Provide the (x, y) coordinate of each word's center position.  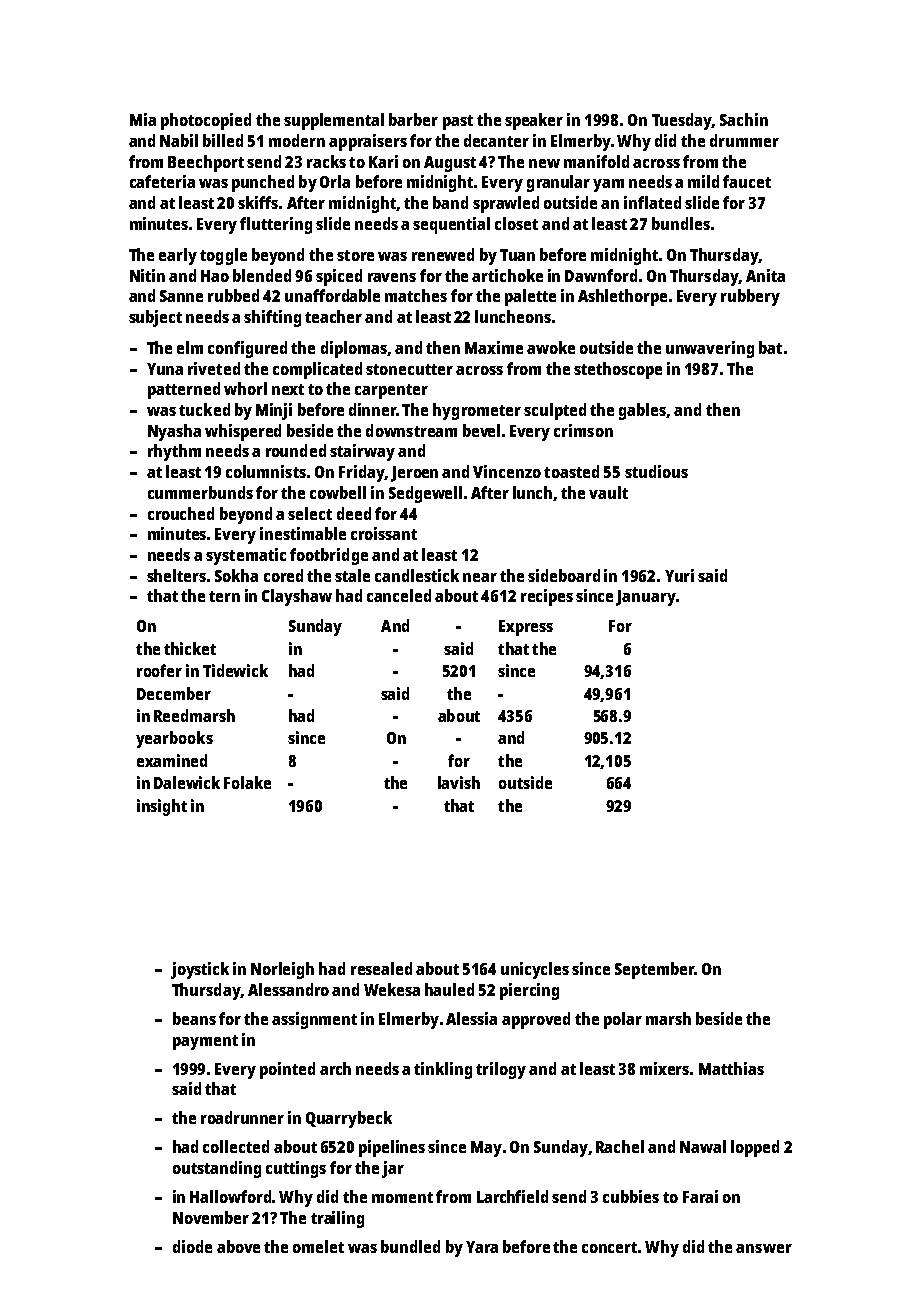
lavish (459, 782)
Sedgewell (425, 494)
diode (192, 1246)
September (654, 970)
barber (413, 119)
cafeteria (162, 181)
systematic (246, 556)
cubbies (631, 1196)
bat (770, 347)
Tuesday (682, 121)
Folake (247, 782)
